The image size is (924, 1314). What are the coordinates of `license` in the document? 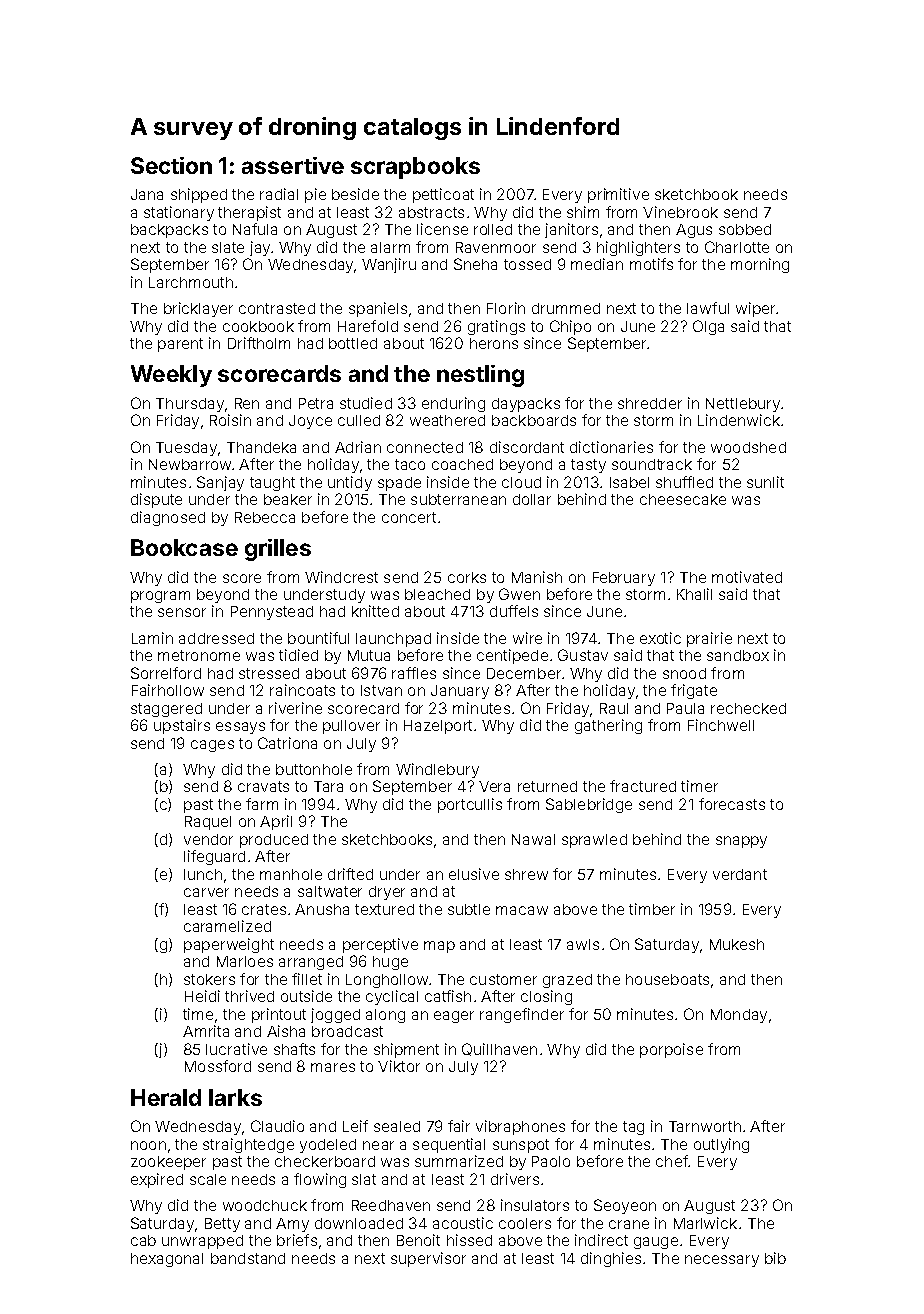 It's located at (442, 229).
